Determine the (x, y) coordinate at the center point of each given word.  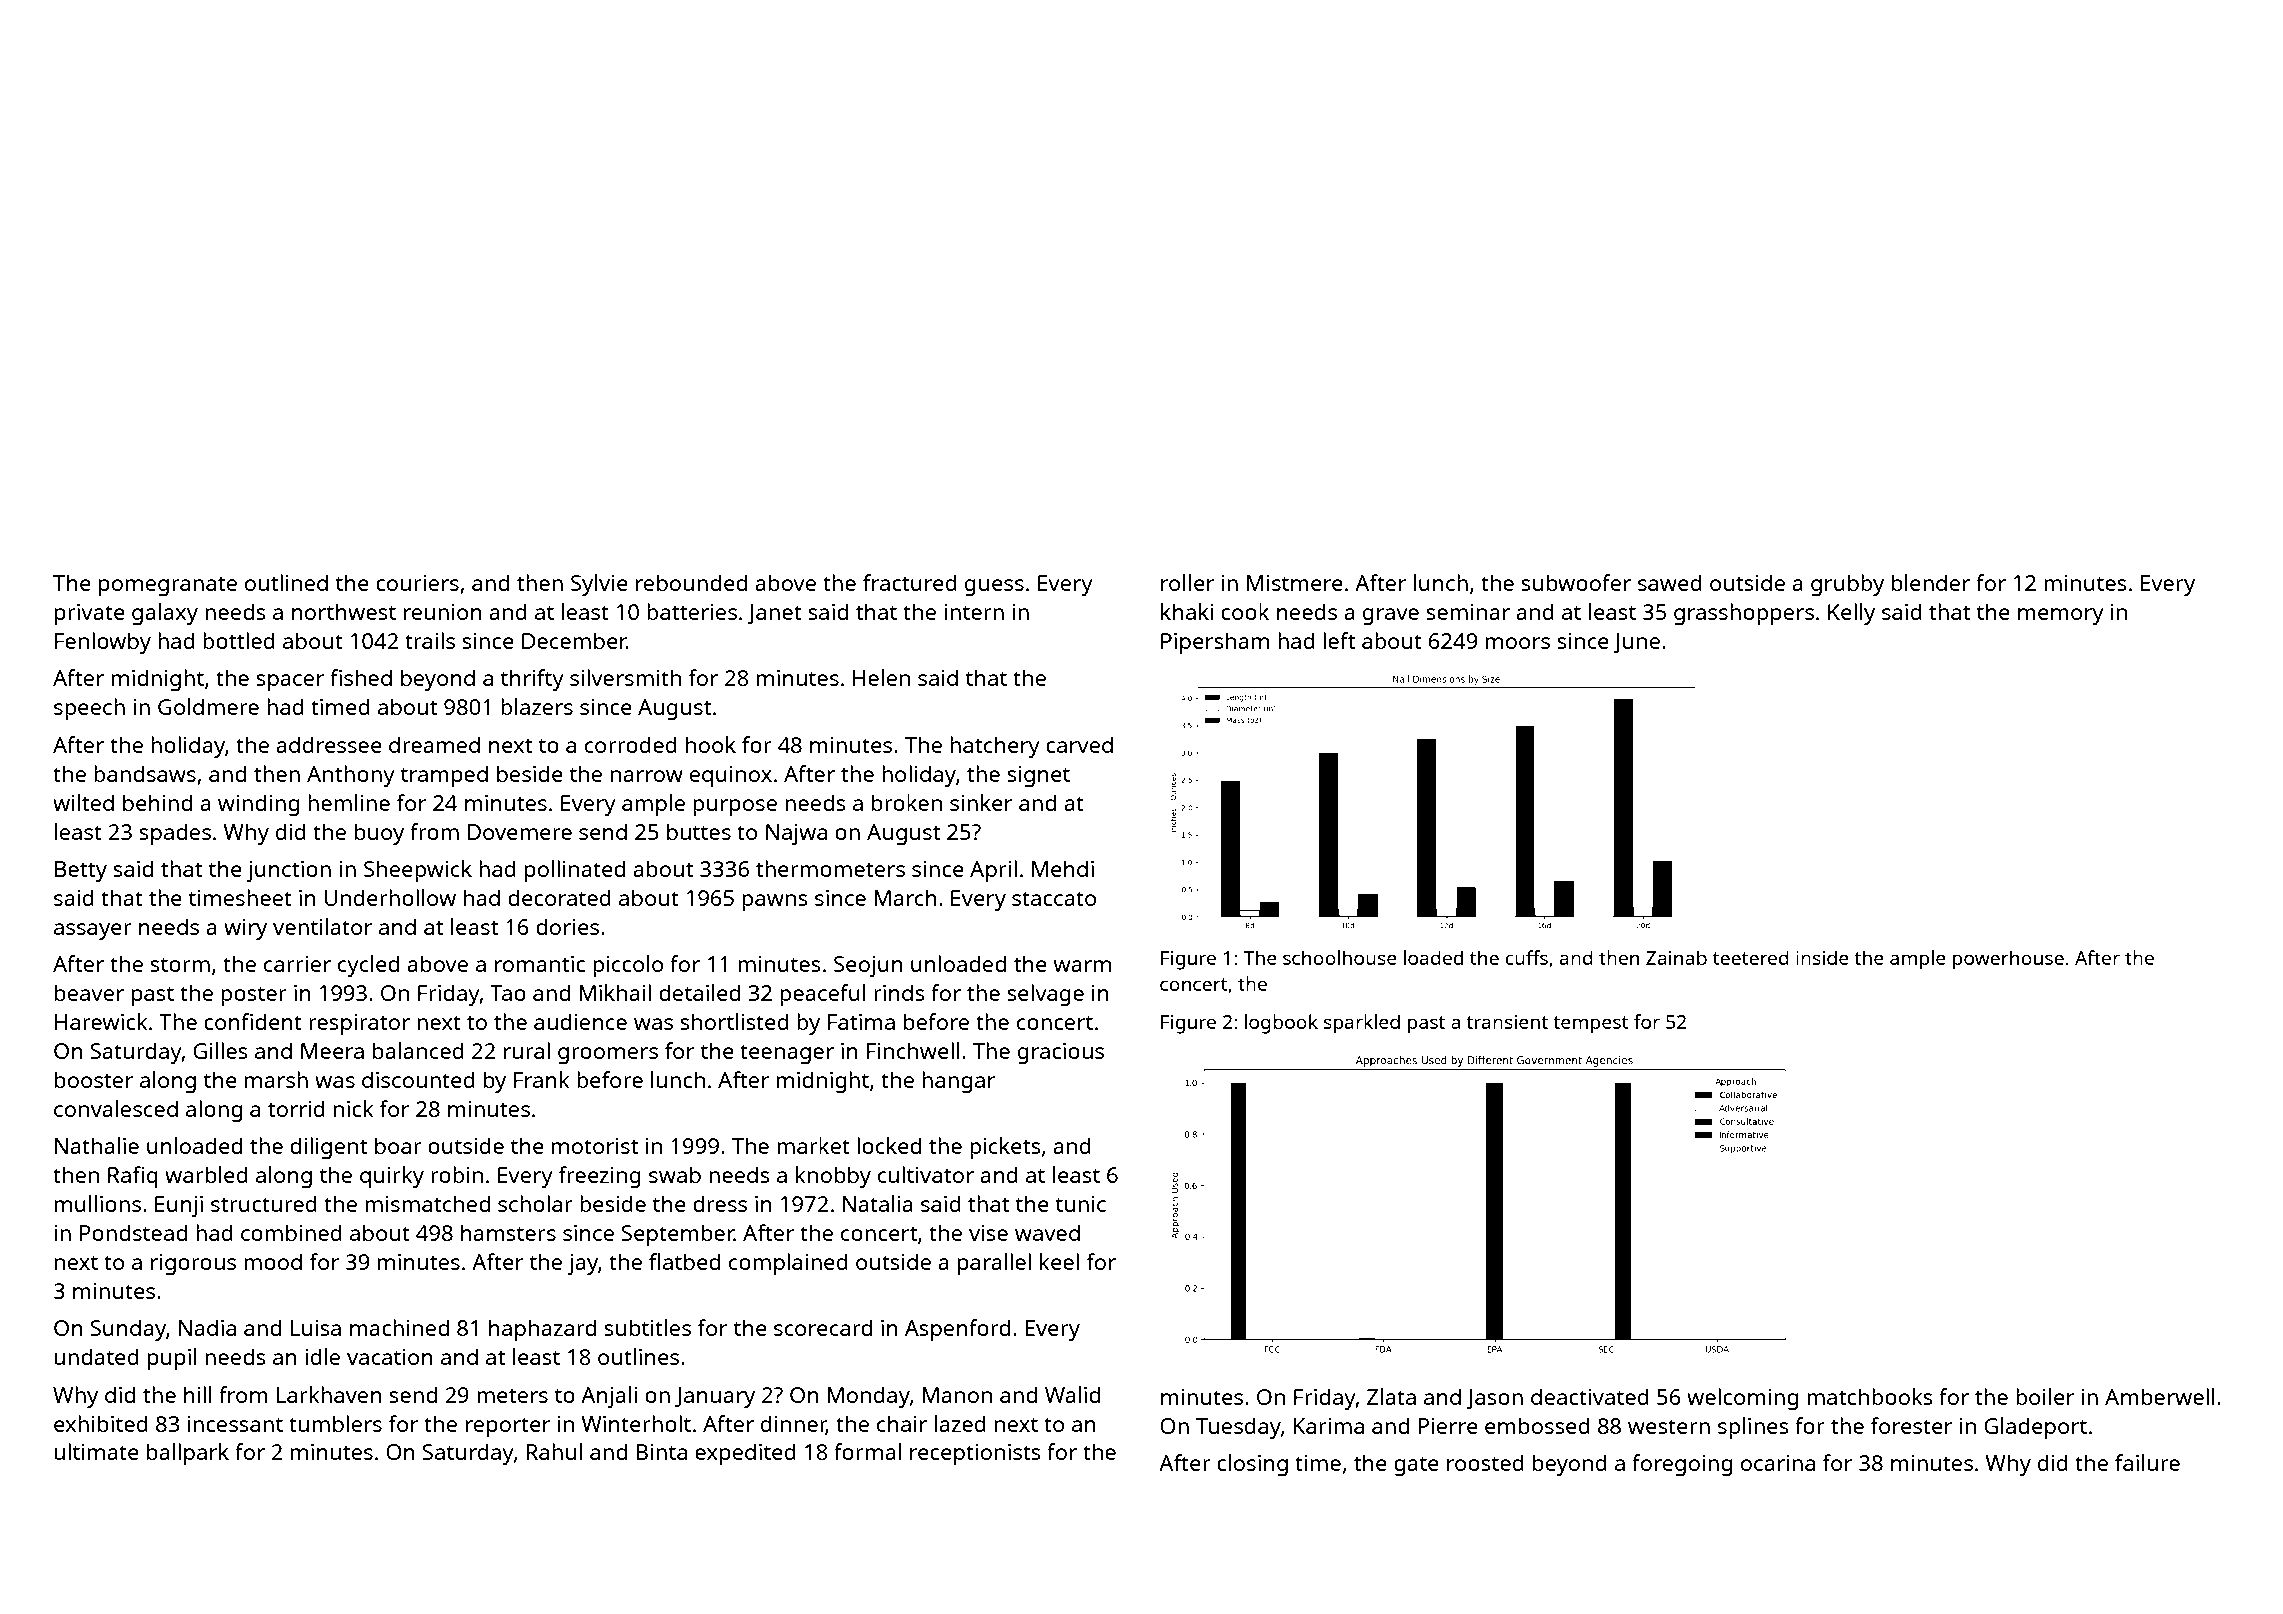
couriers (417, 583)
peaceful (822, 995)
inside (1822, 957)
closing (1252, 1465)
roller (1187, 582)
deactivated (1590, 1396)
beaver (89, 992)
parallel (994, 1264)
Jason (1494, 1399)
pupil (172, 1359)
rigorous (193, 1264)
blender (1931, 582)
